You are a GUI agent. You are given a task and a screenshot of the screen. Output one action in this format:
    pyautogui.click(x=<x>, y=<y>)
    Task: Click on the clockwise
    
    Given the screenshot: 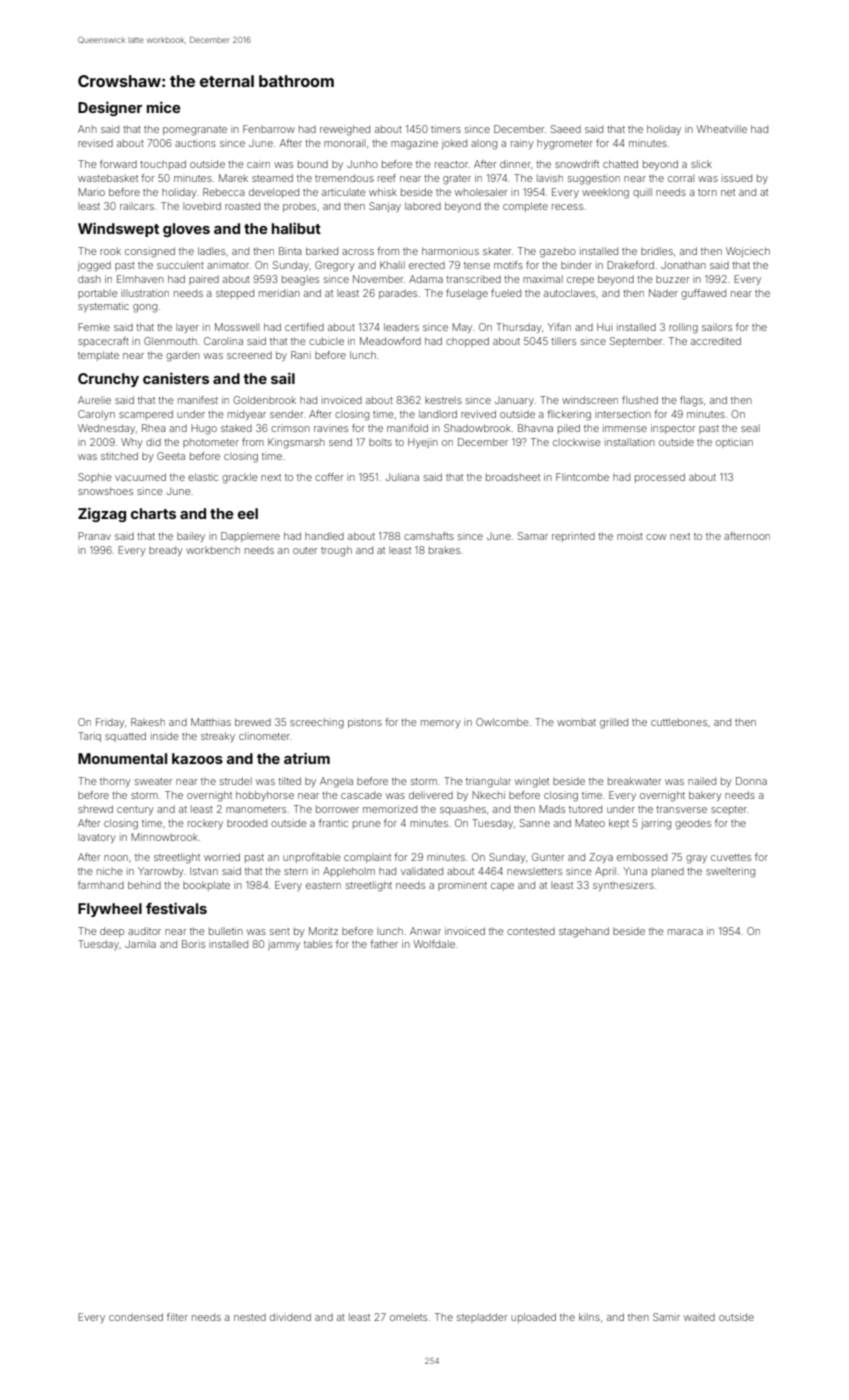 What is the action you would take?
    pyautogui.click(x=577, y=442)
